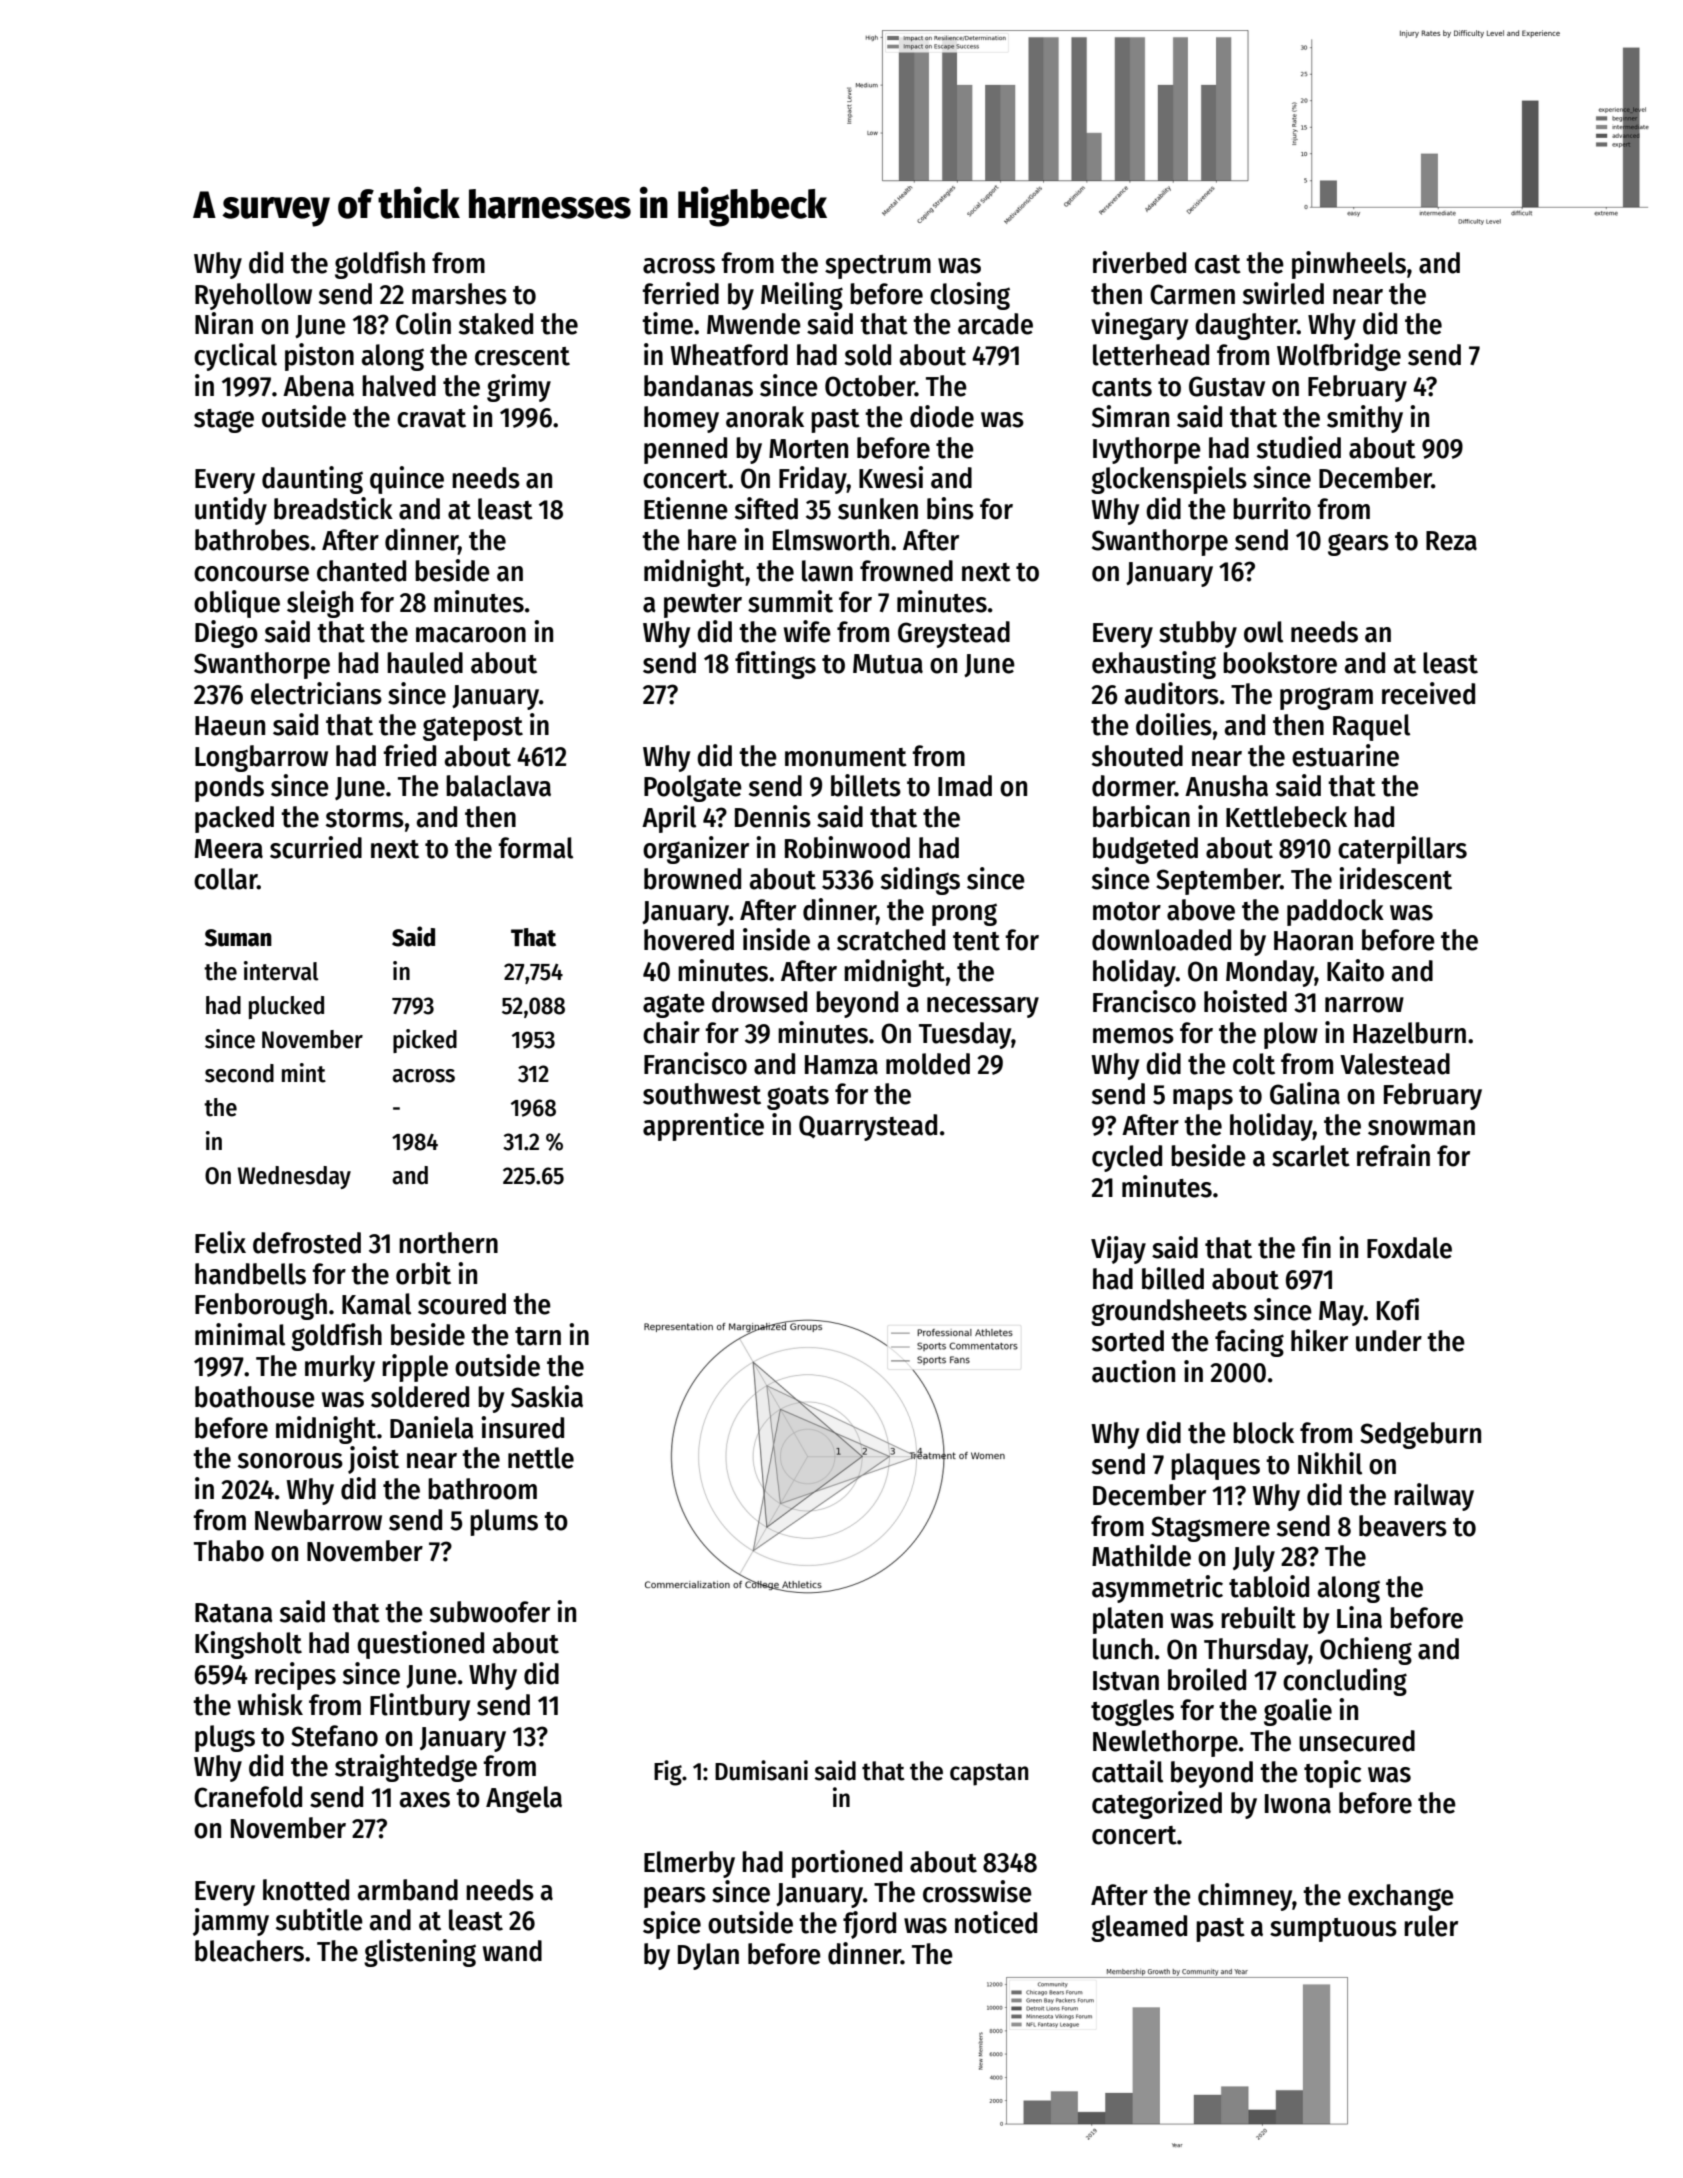 The width and height of the page is (1683, 2178). What do you see at coordinates (295, 1676) in the page?
I see `recipes` at bounding box center [295, 1676].
